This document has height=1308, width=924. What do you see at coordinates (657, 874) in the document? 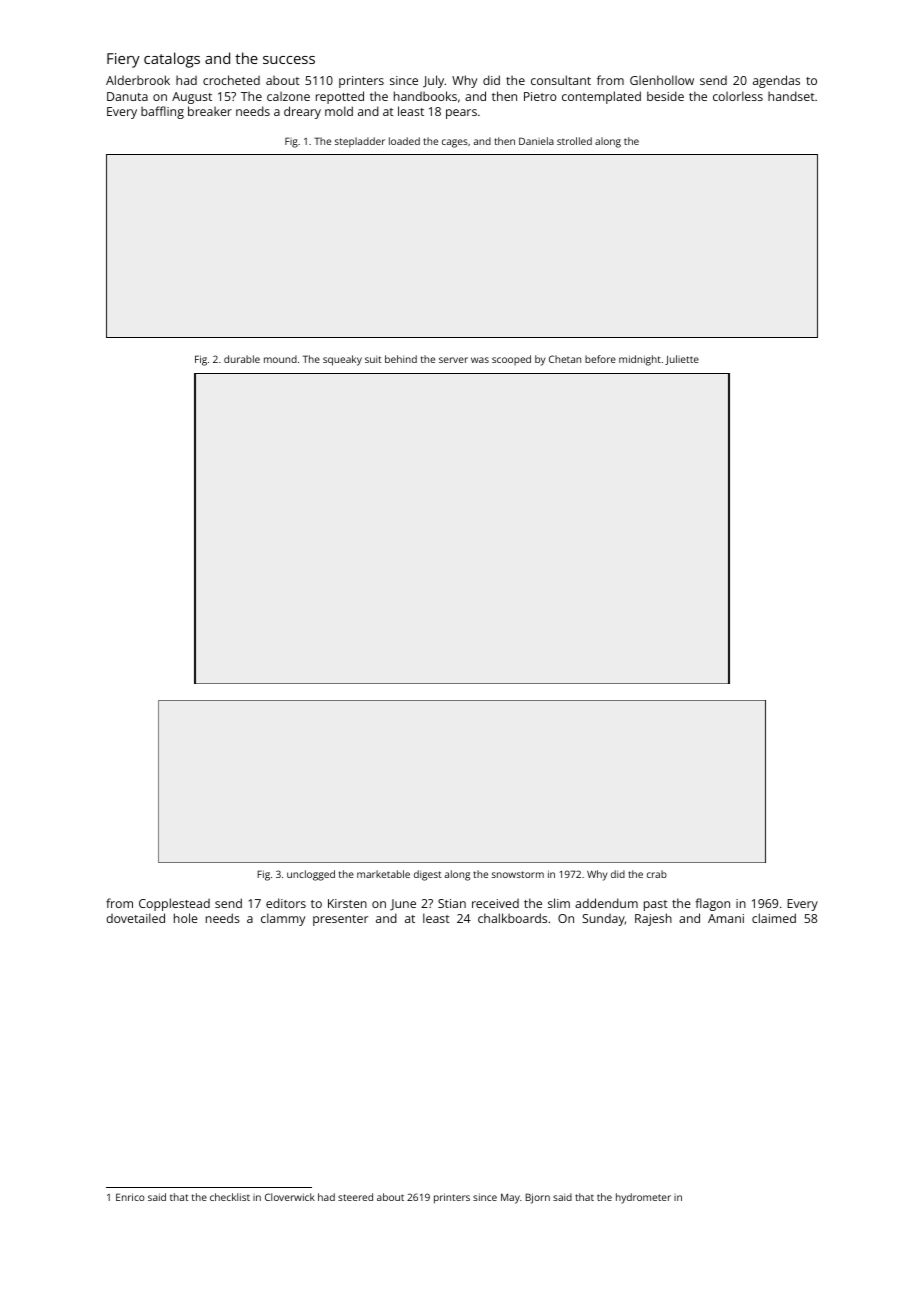
I see `crab` at bounding box center [657, 874].
